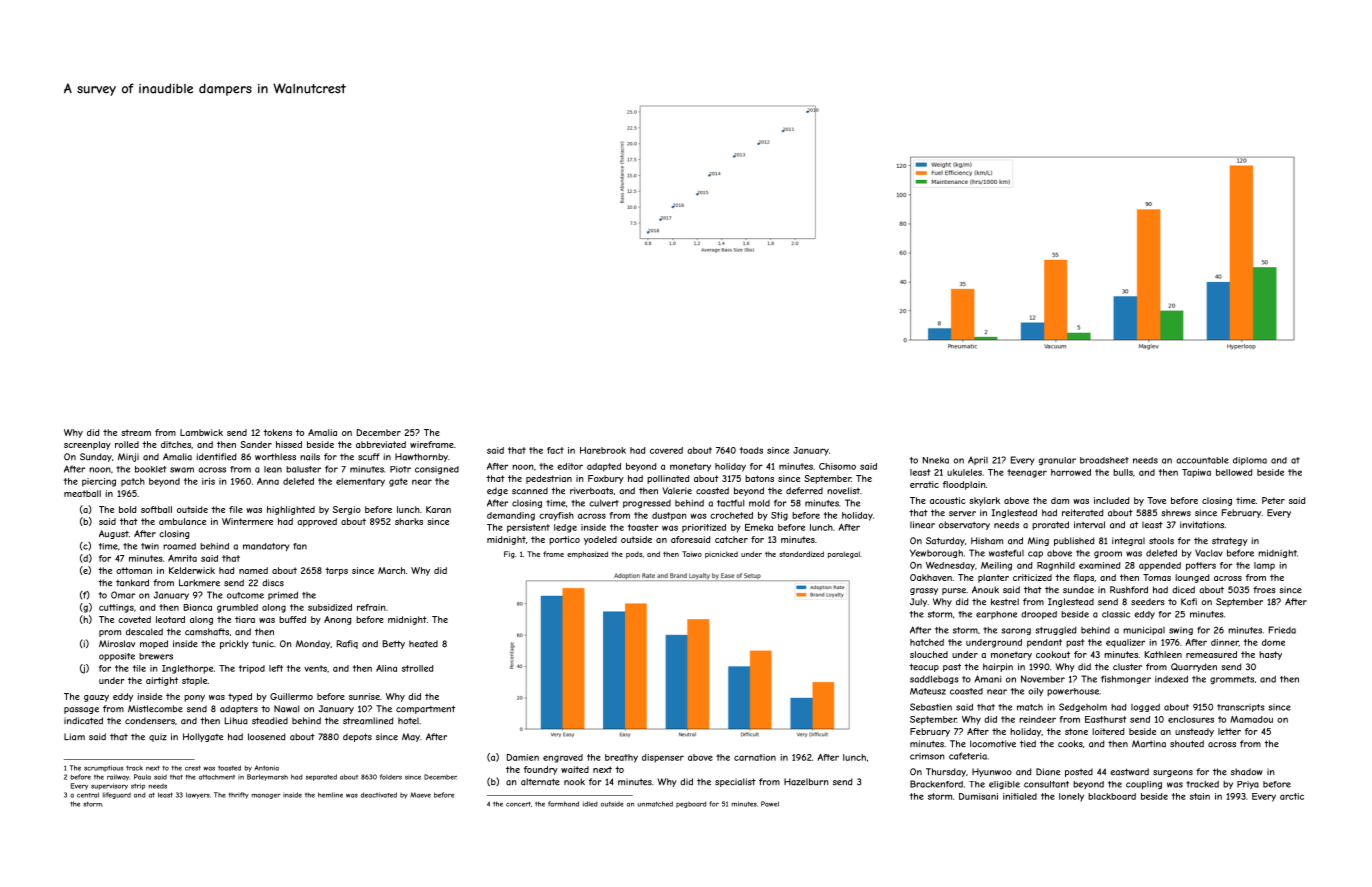 Image resolution: width=1372 pixels, height=887 pixels. What do you see at coordinates (201, 432) in the page?
I see `Lambwick` at bounding box center [201, 432].
